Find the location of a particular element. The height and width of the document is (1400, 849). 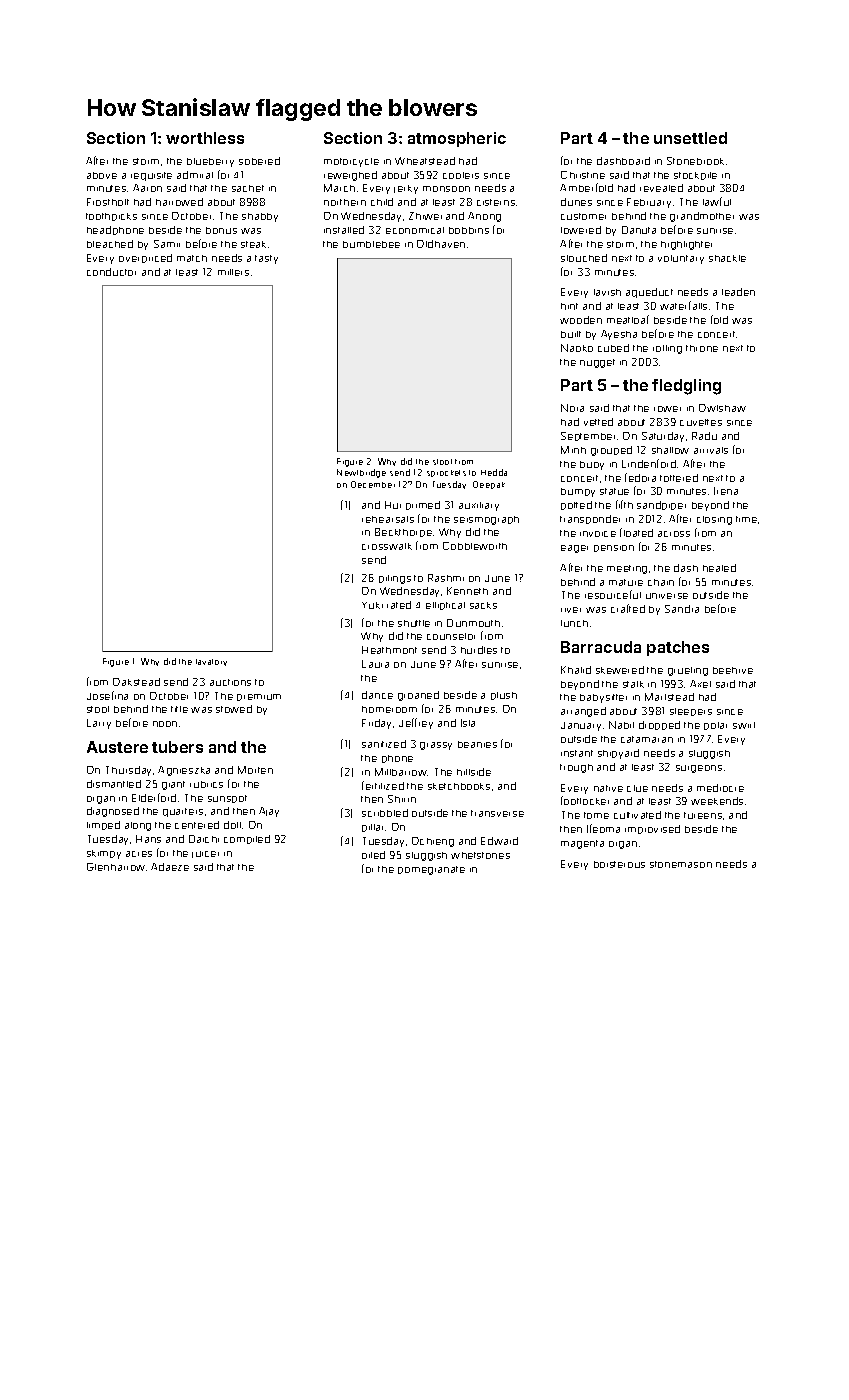

beehive is located at coordinates (733, 670).
